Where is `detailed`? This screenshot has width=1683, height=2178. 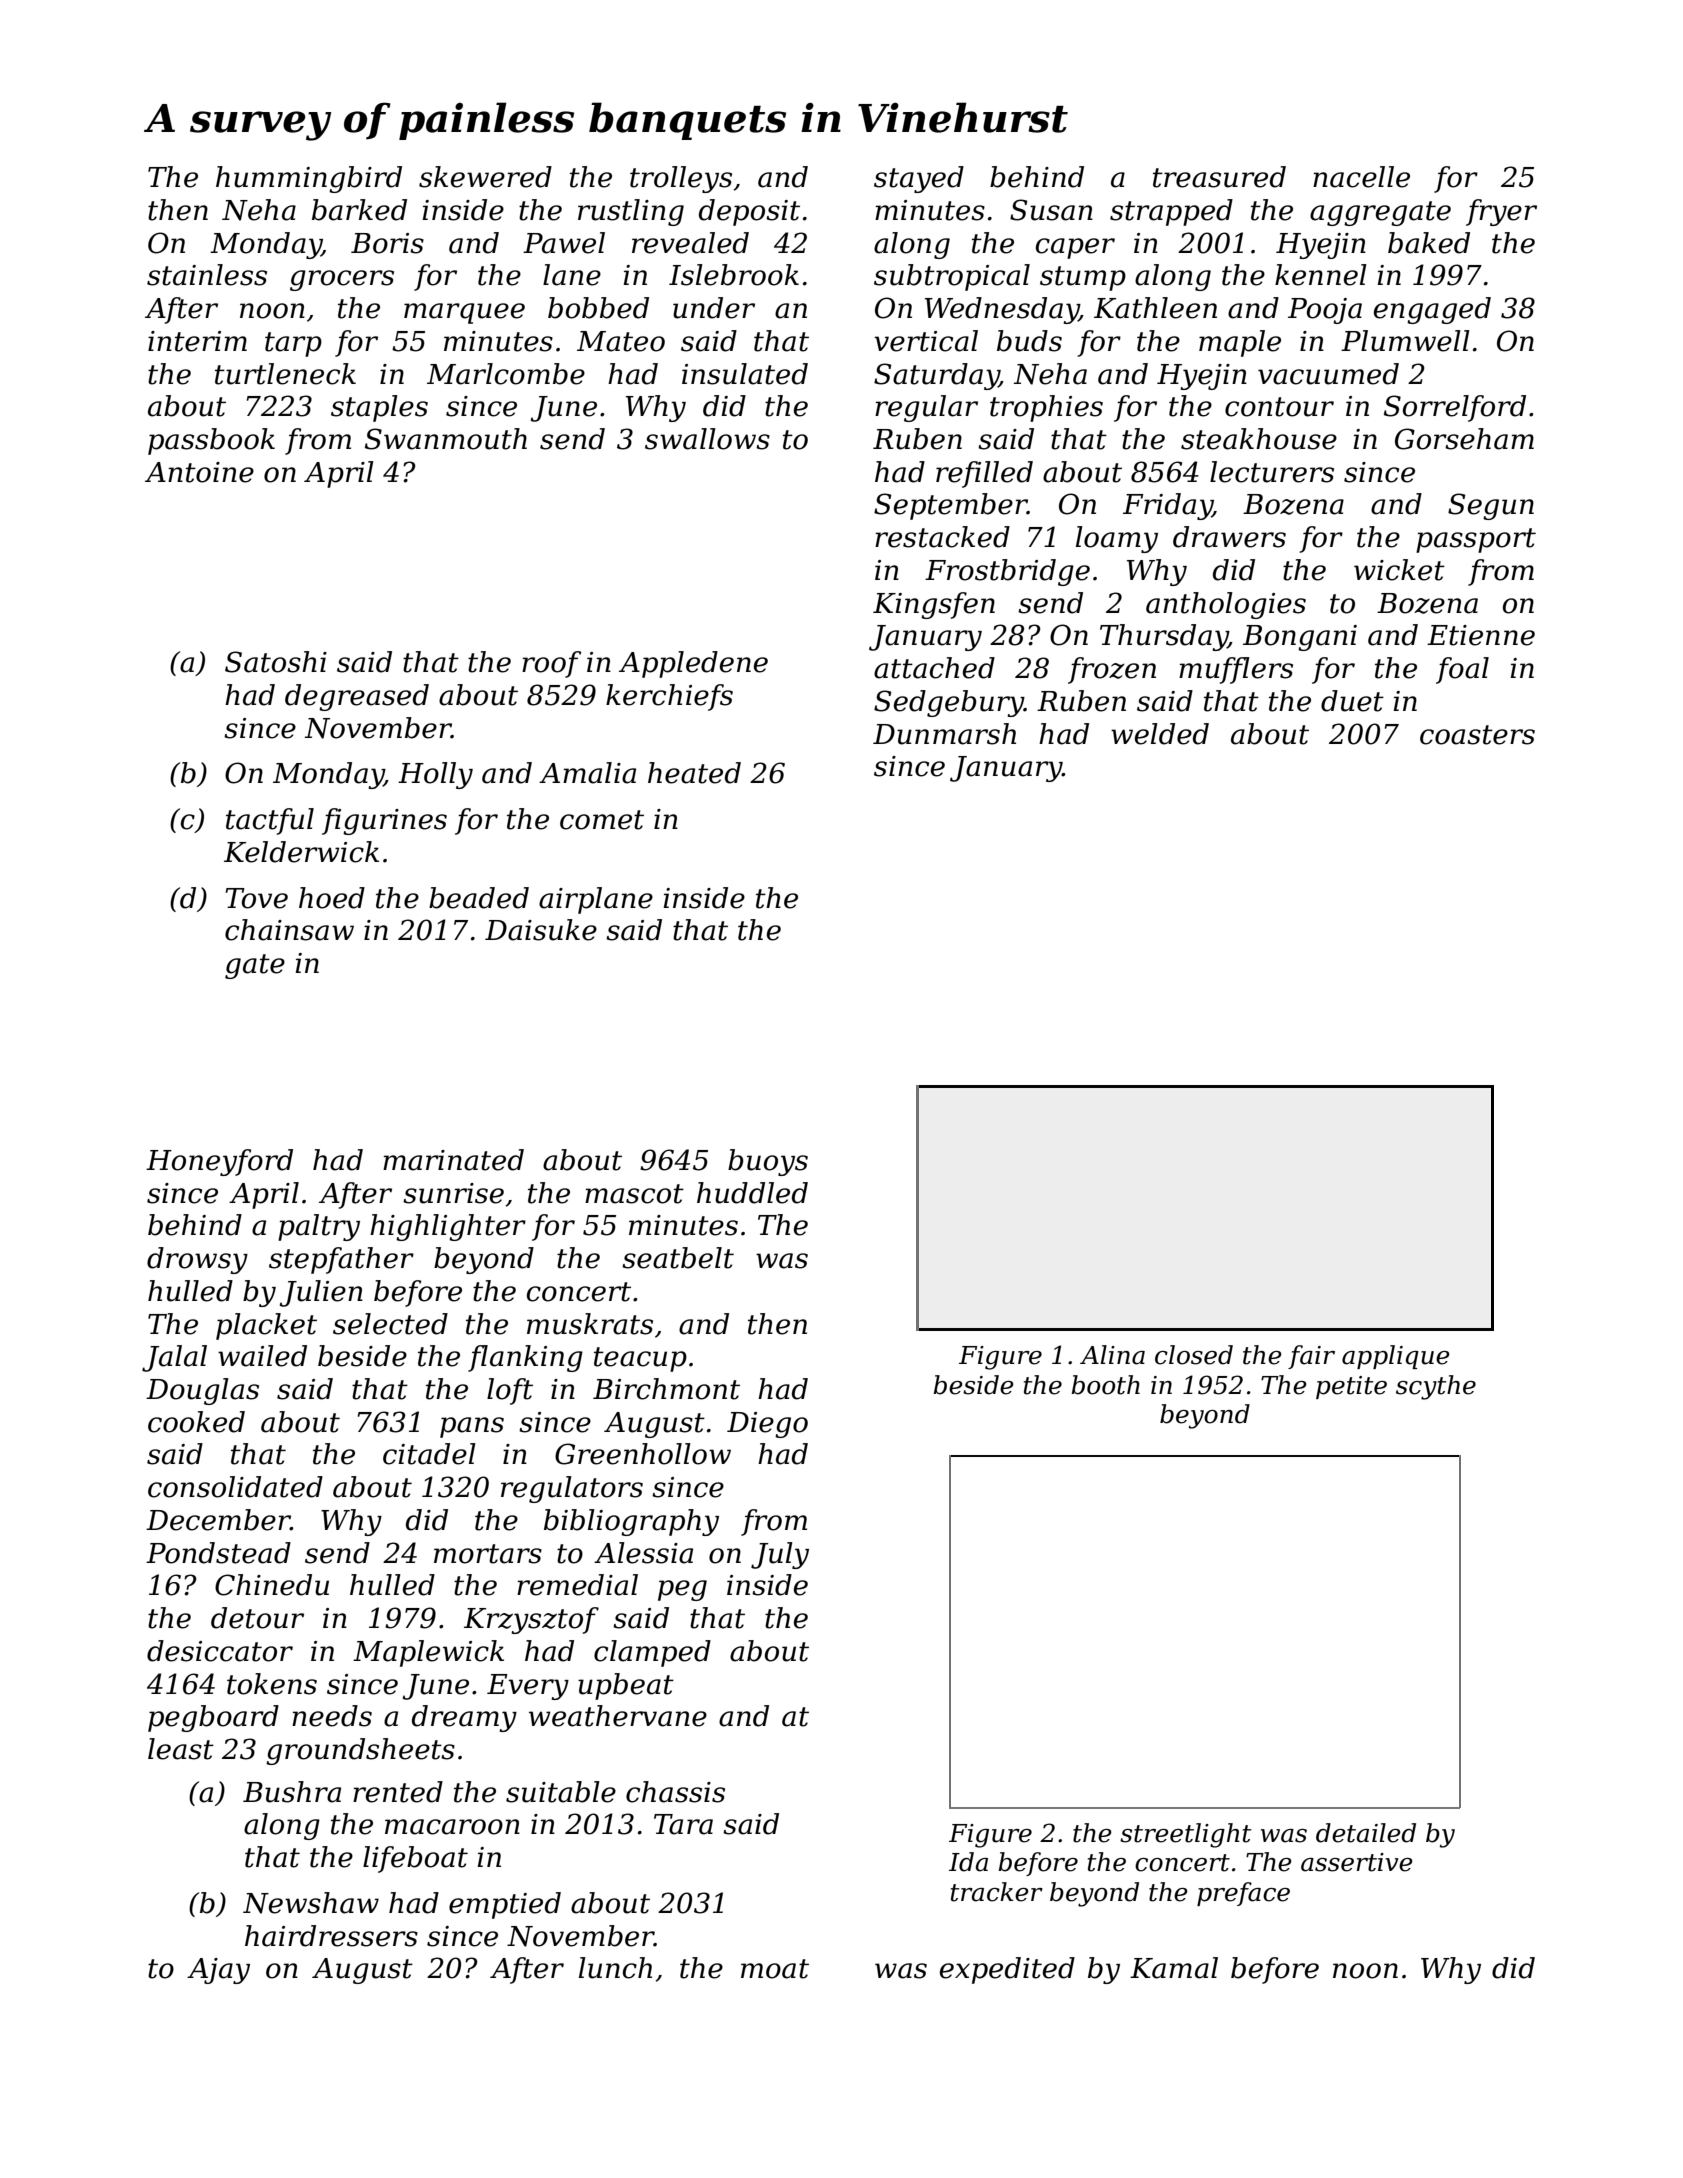 detailed is located at coordinates (1366, 1833).
